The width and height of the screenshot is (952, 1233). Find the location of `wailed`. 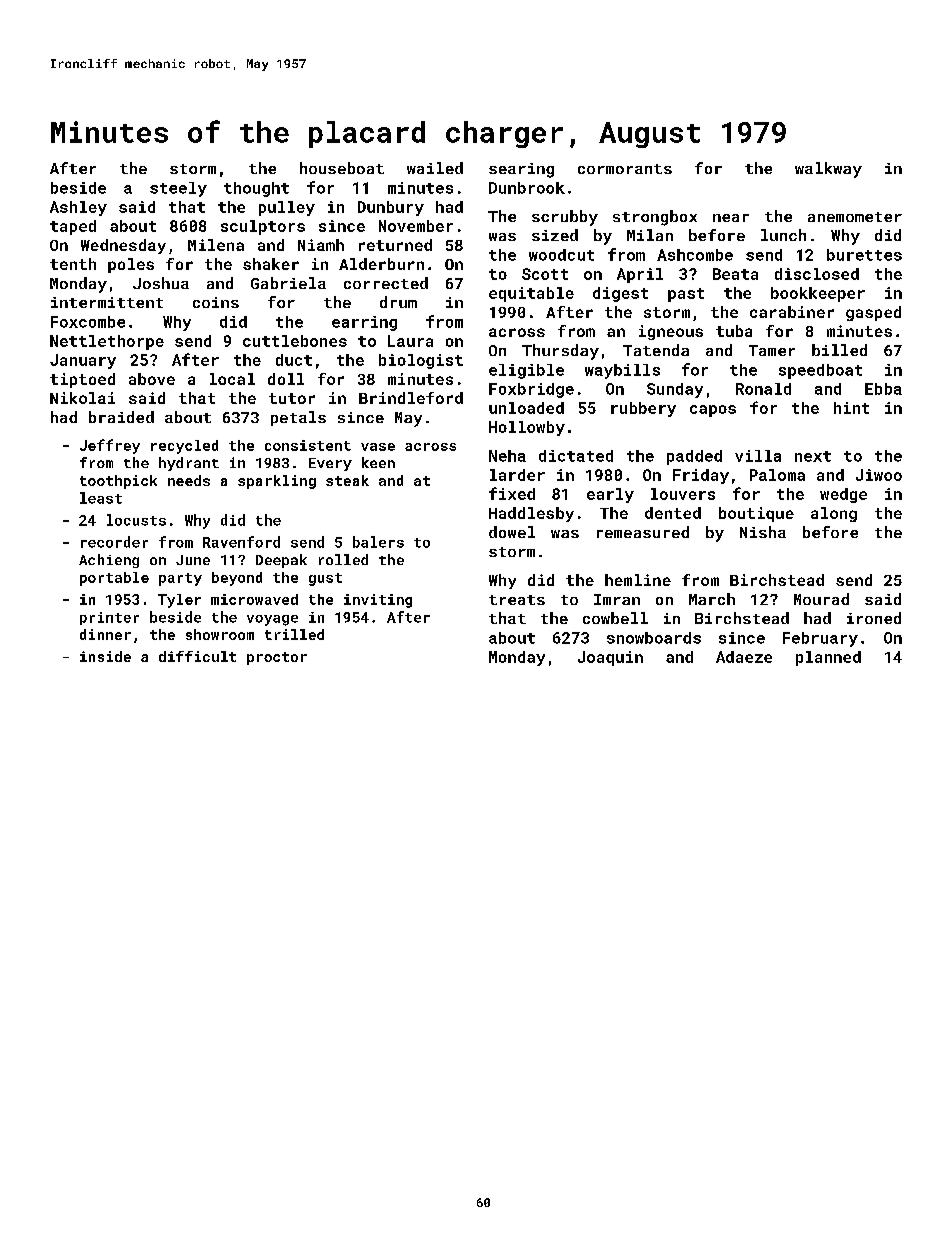

wailed is located at coordinates (435, 168).
